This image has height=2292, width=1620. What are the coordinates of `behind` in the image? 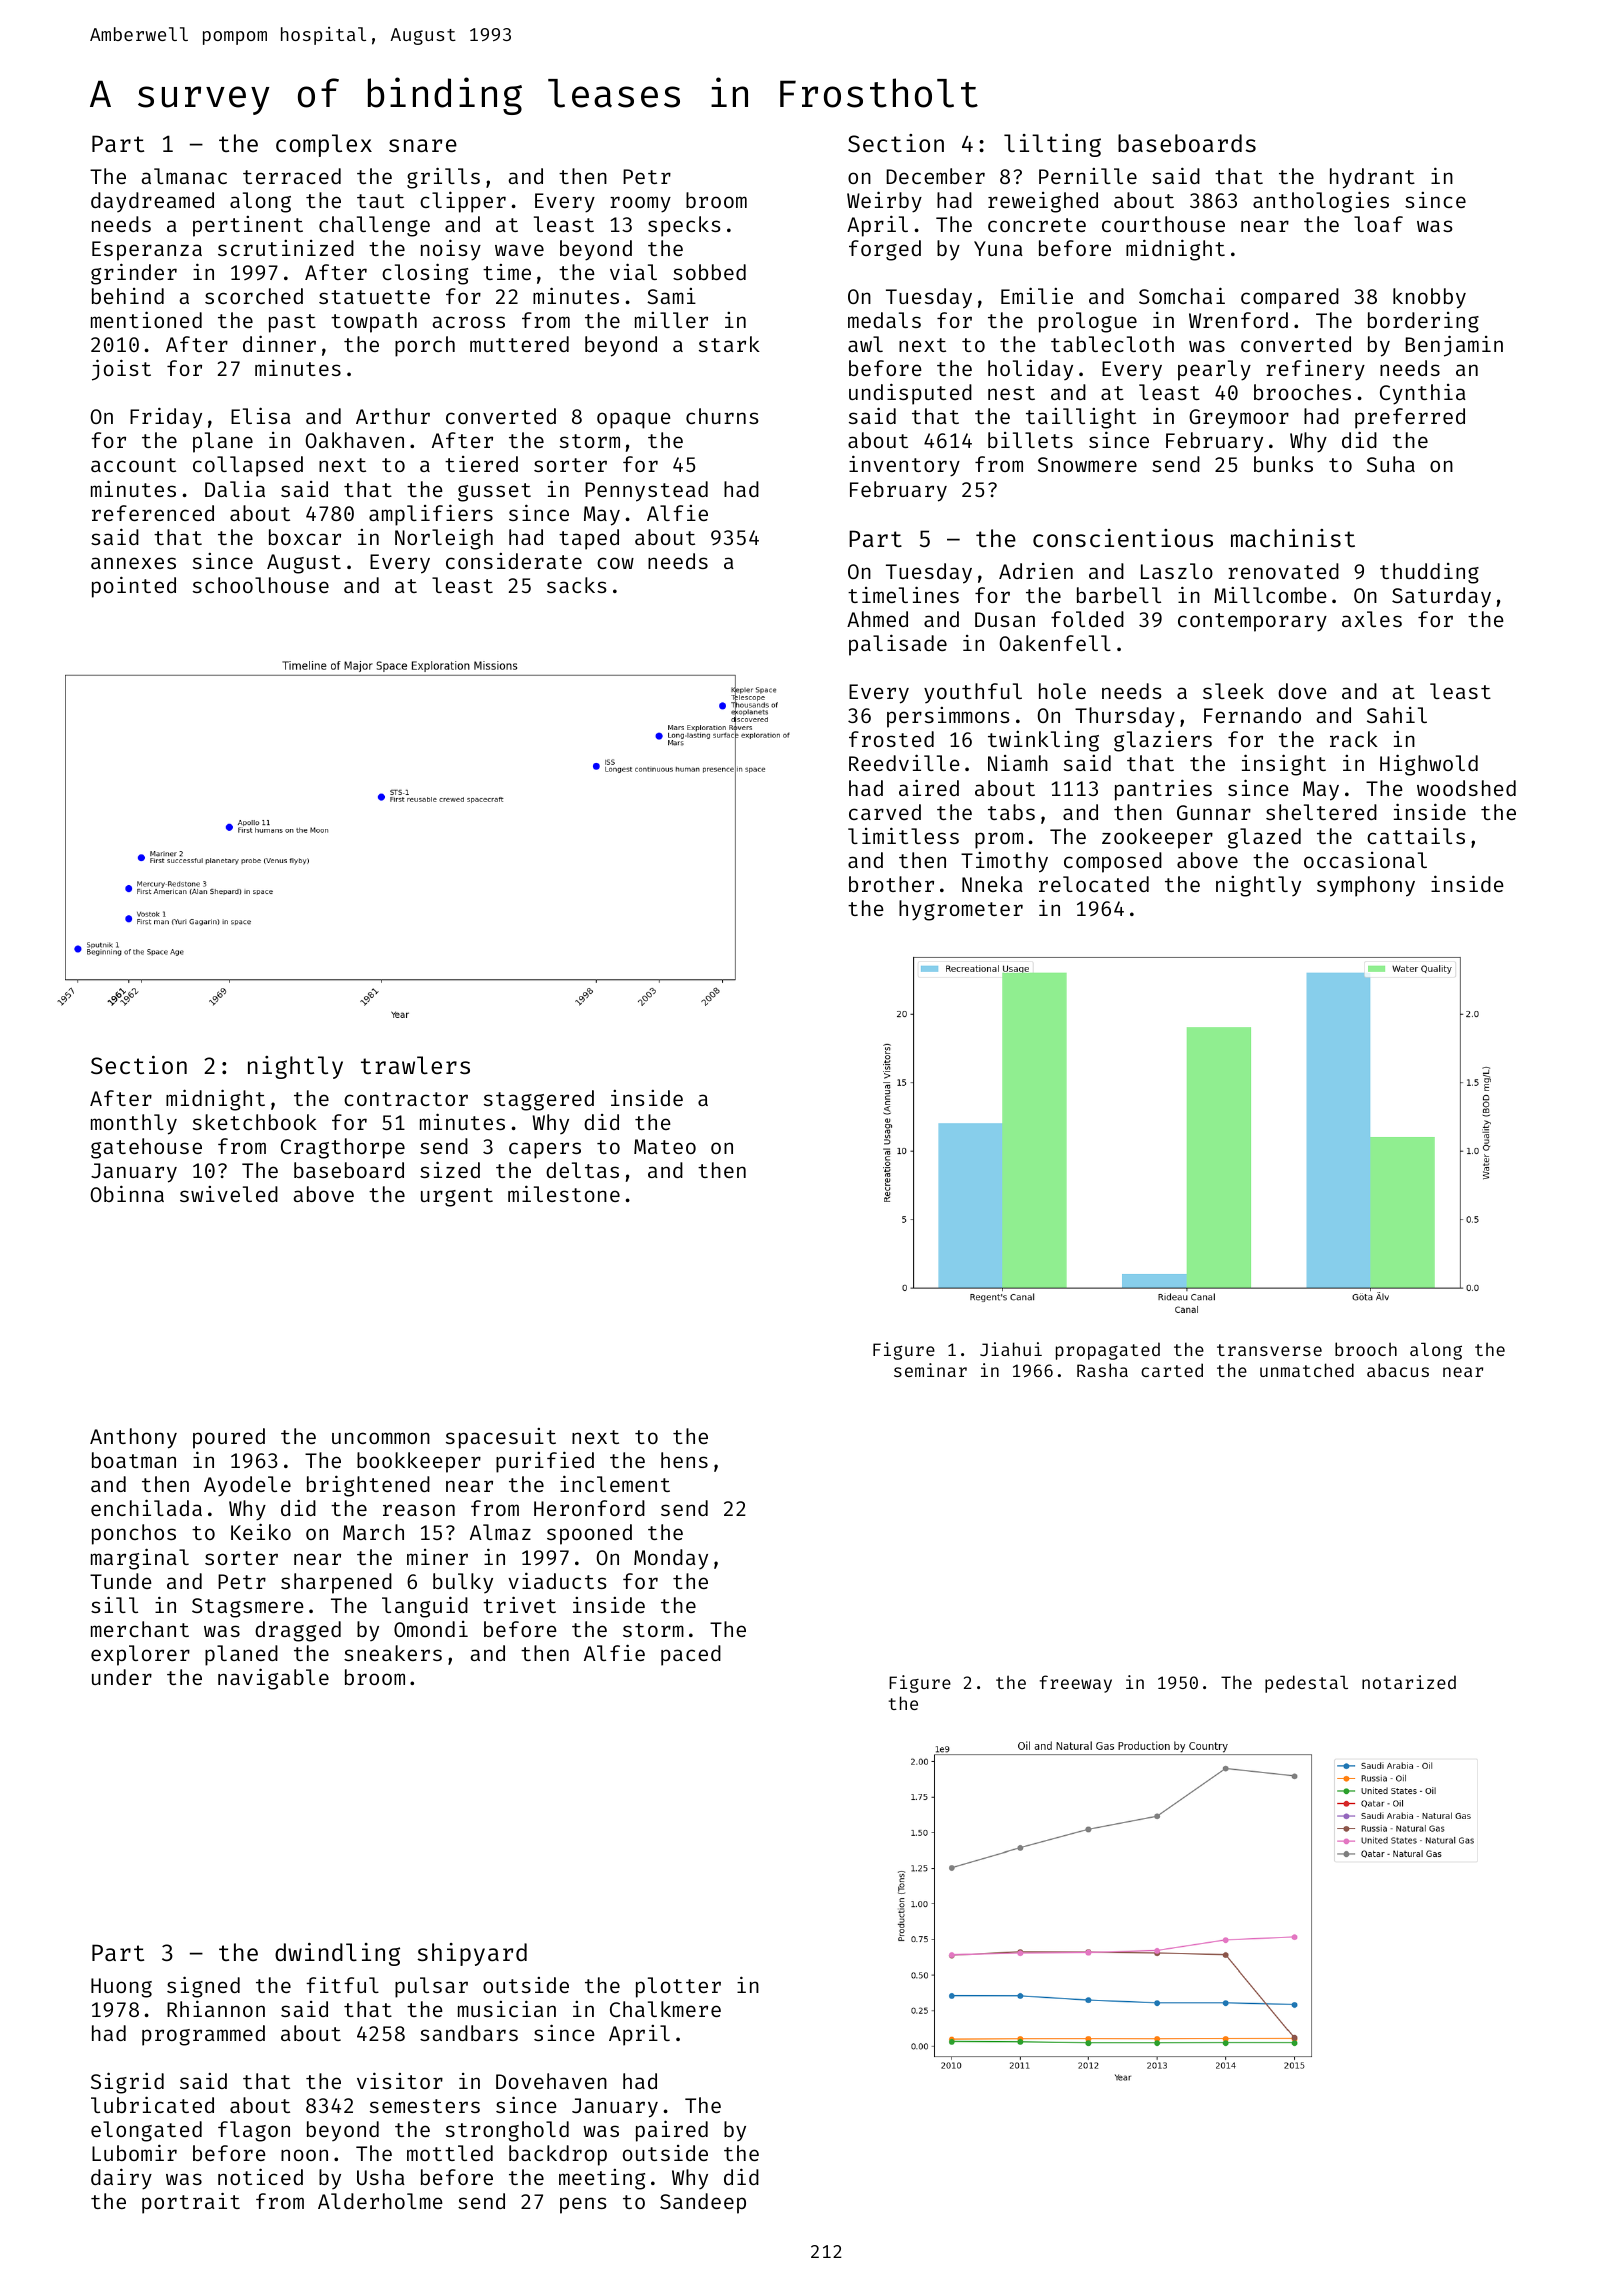 It's located at (128, 296).
